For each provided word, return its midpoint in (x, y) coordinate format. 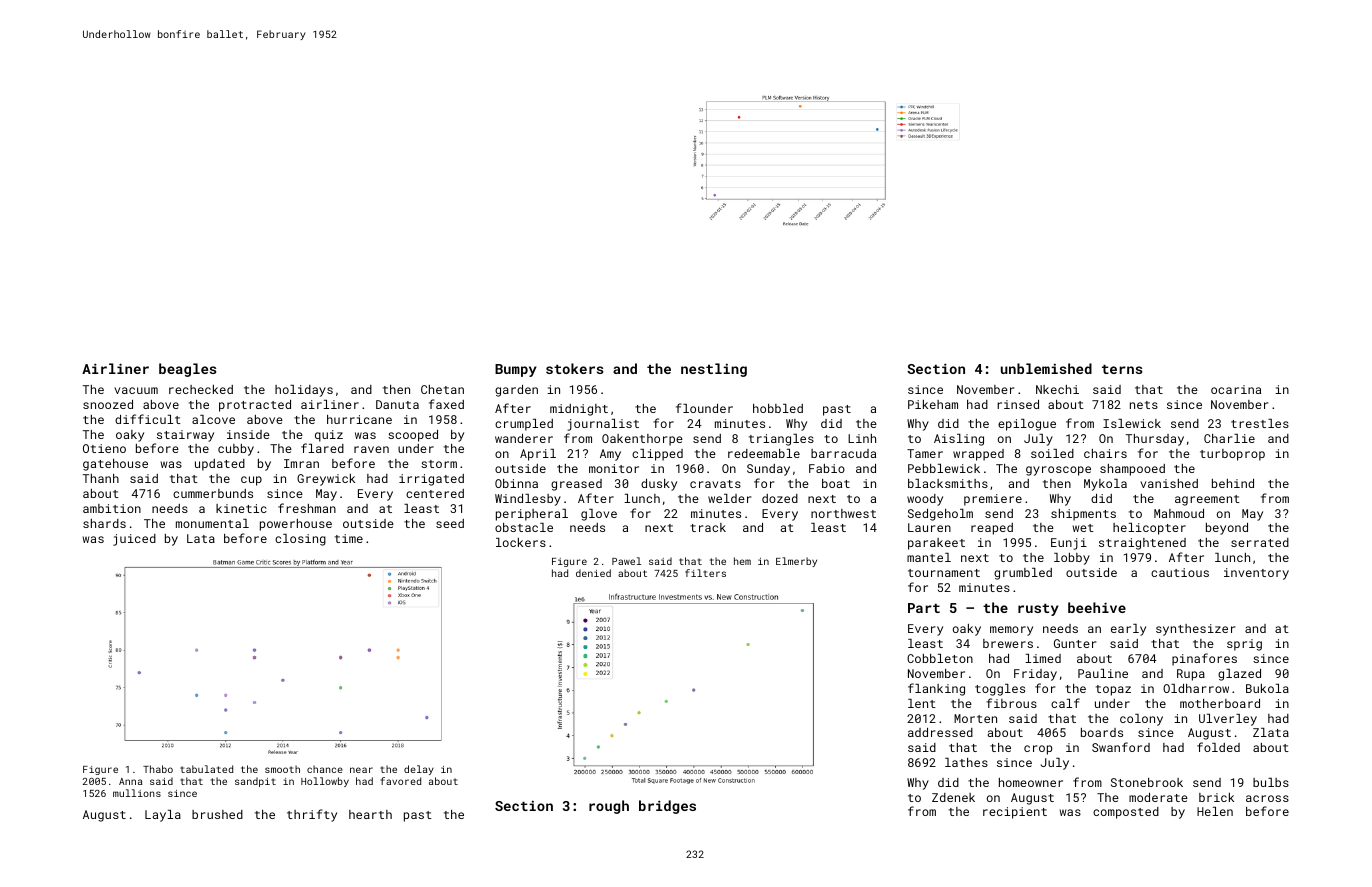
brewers (1008, 643)
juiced (134, 540)
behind (1233, 483)
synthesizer (1195, 630)
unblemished (1046, 368)
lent (922, 703)
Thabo (158, 769)
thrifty (312, 815)
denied (593, 573)
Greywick (326, 480)
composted (1126, 813)
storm (439, 464)
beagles (188, 370)
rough (609, 807)
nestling (714, 370)
